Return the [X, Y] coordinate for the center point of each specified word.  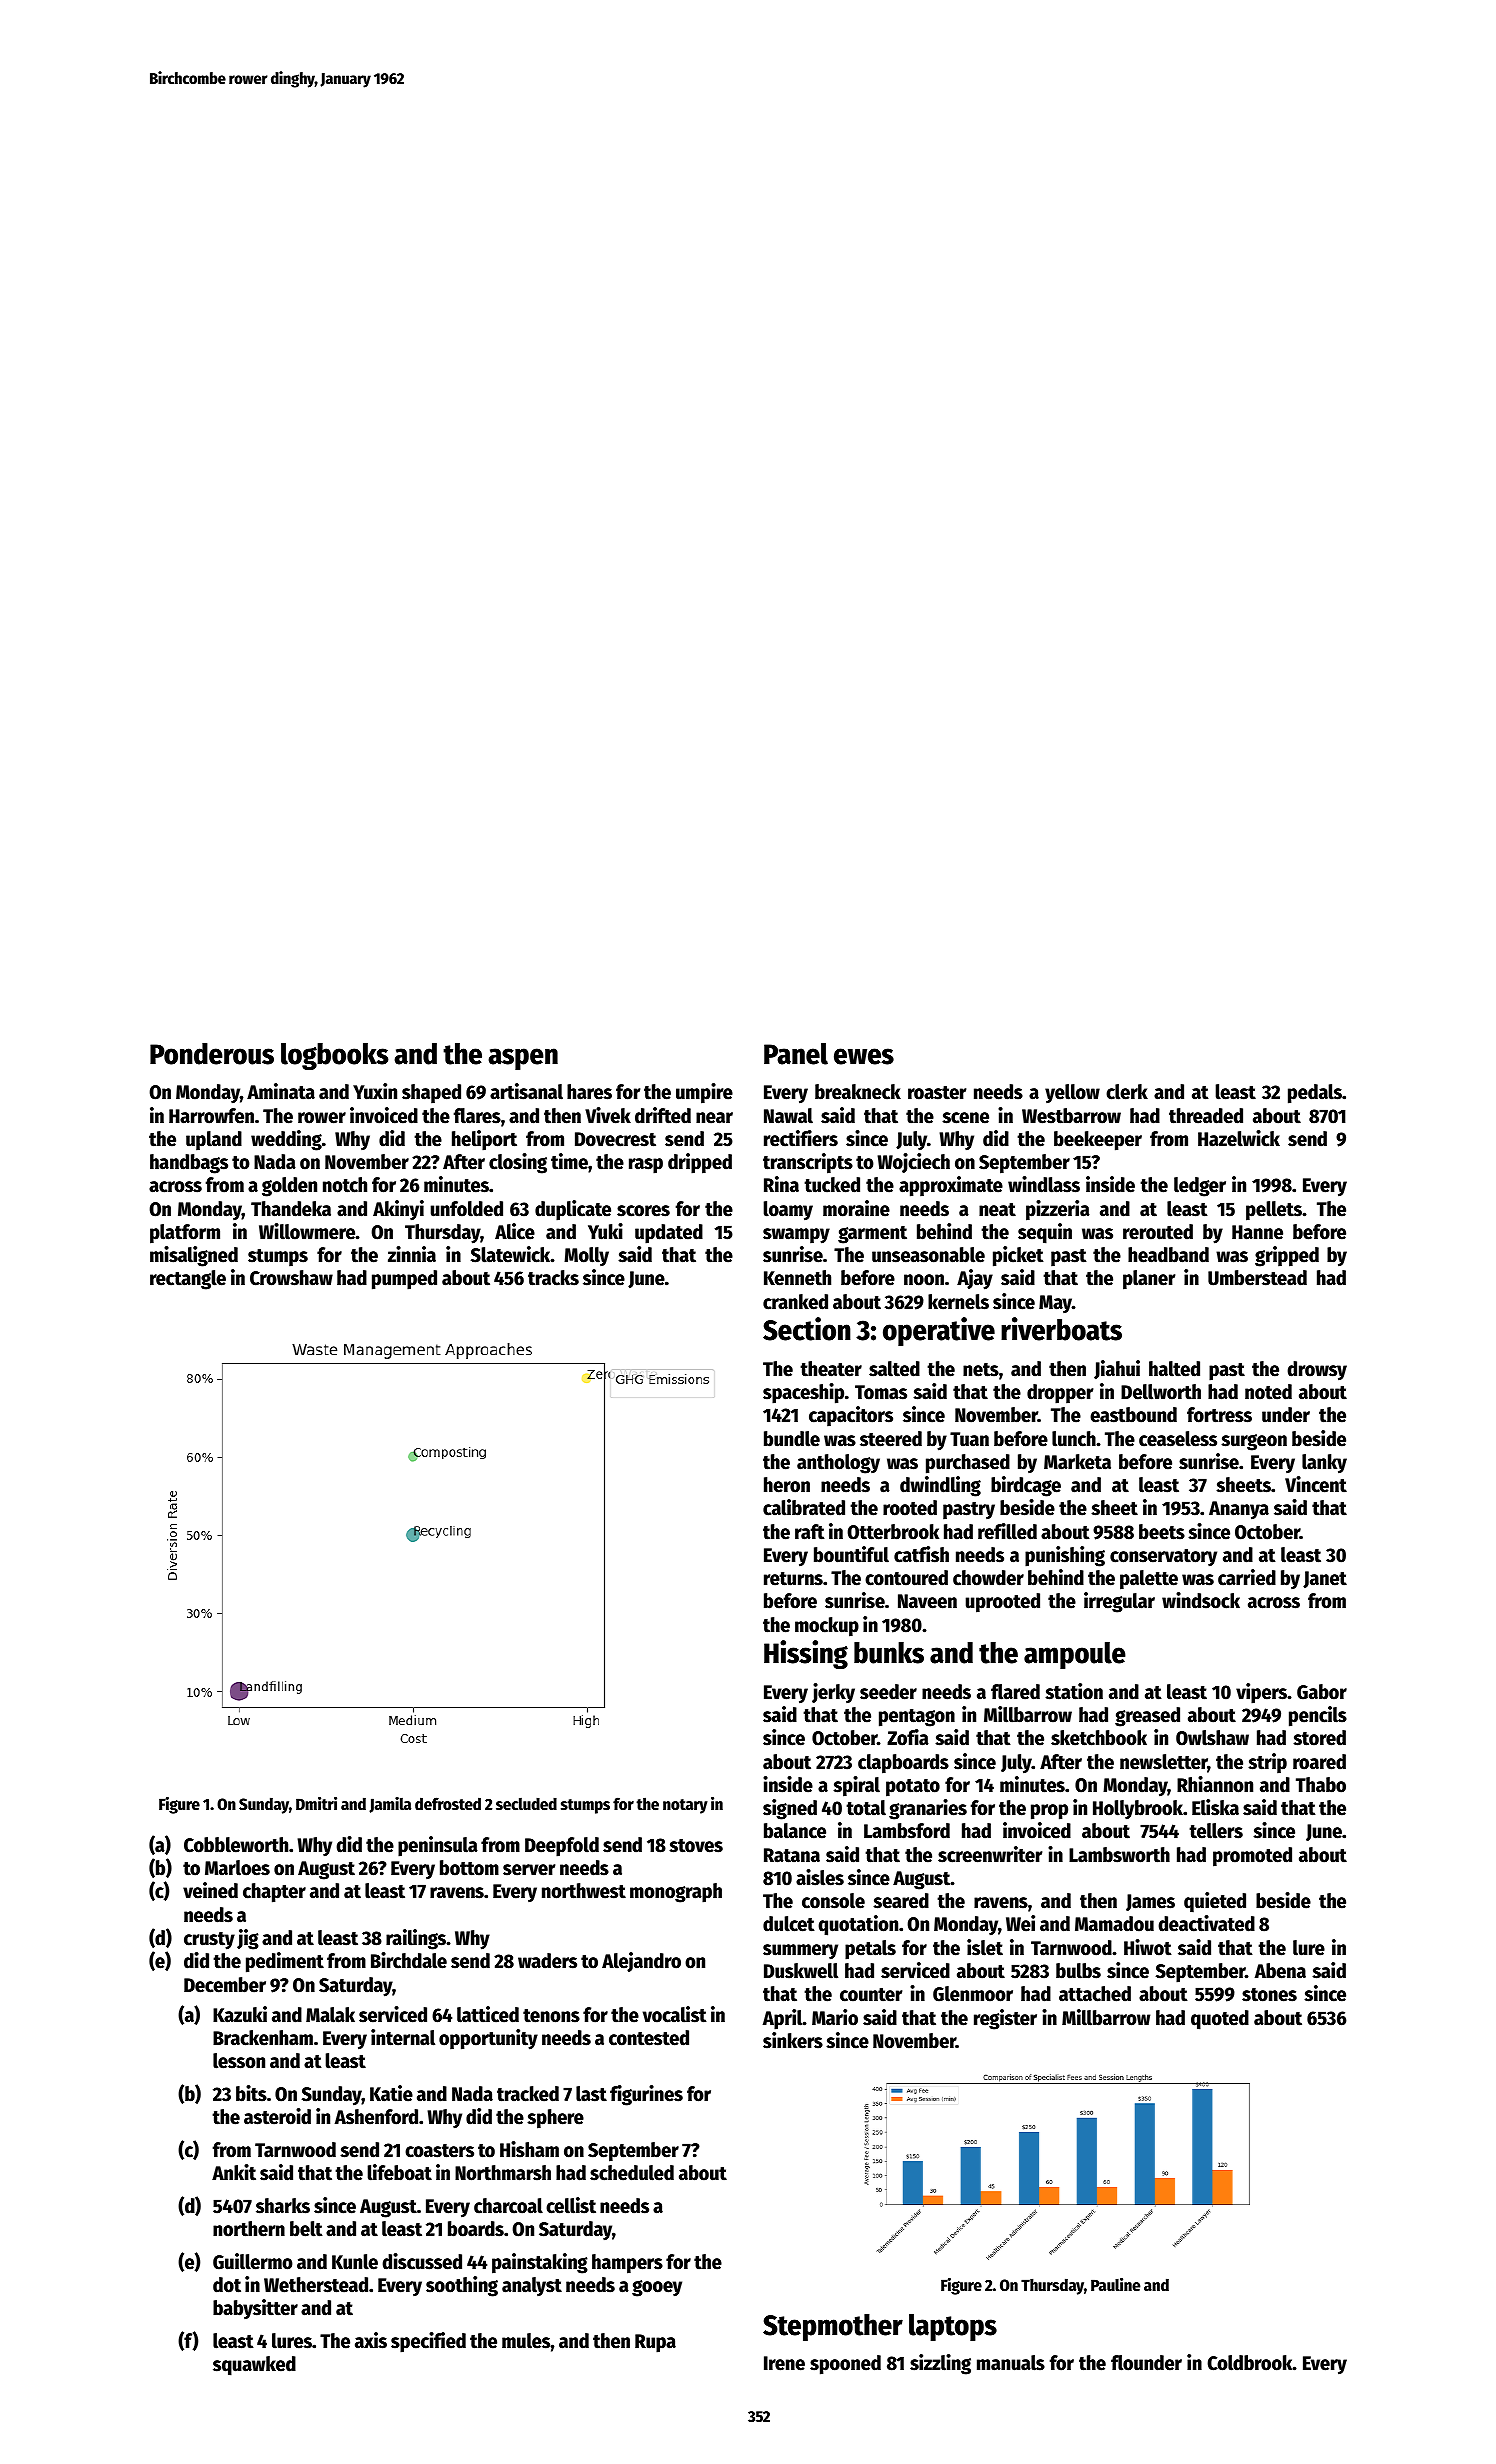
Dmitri [316, 1803]
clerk [1127, 1092]
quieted [1215, 1902]
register [1005, 2019]
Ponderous [212, 1054]
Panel [796, 1054]
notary [685, 1806]
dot [227, 2285]
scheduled [632, 2173]
